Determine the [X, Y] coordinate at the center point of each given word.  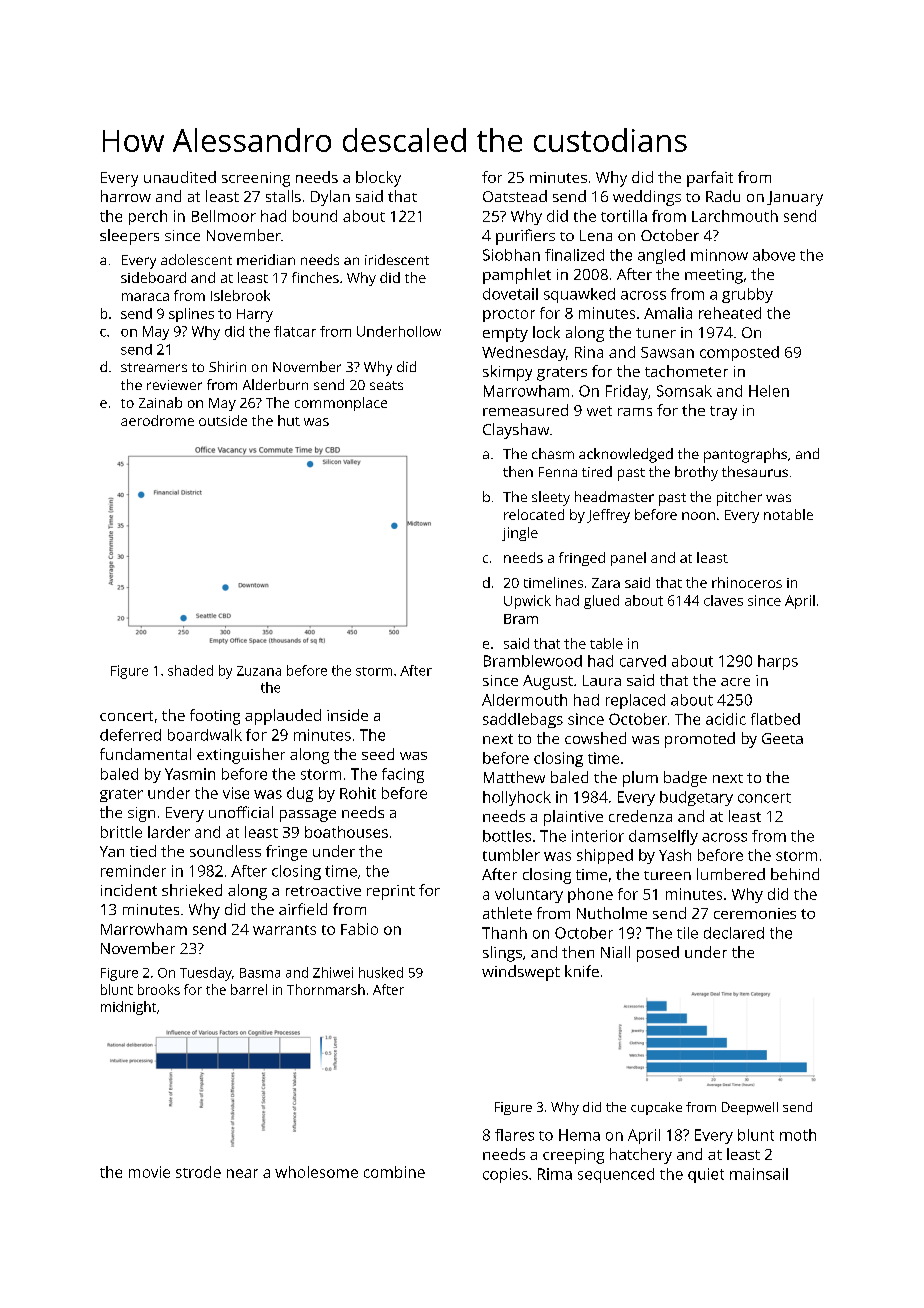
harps [778, 662]
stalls [283, 196]
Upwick [527, 602]
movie [149, 1172]
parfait [710, 179]
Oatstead [515, 196]
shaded [190, 670]
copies [505, 1175]
